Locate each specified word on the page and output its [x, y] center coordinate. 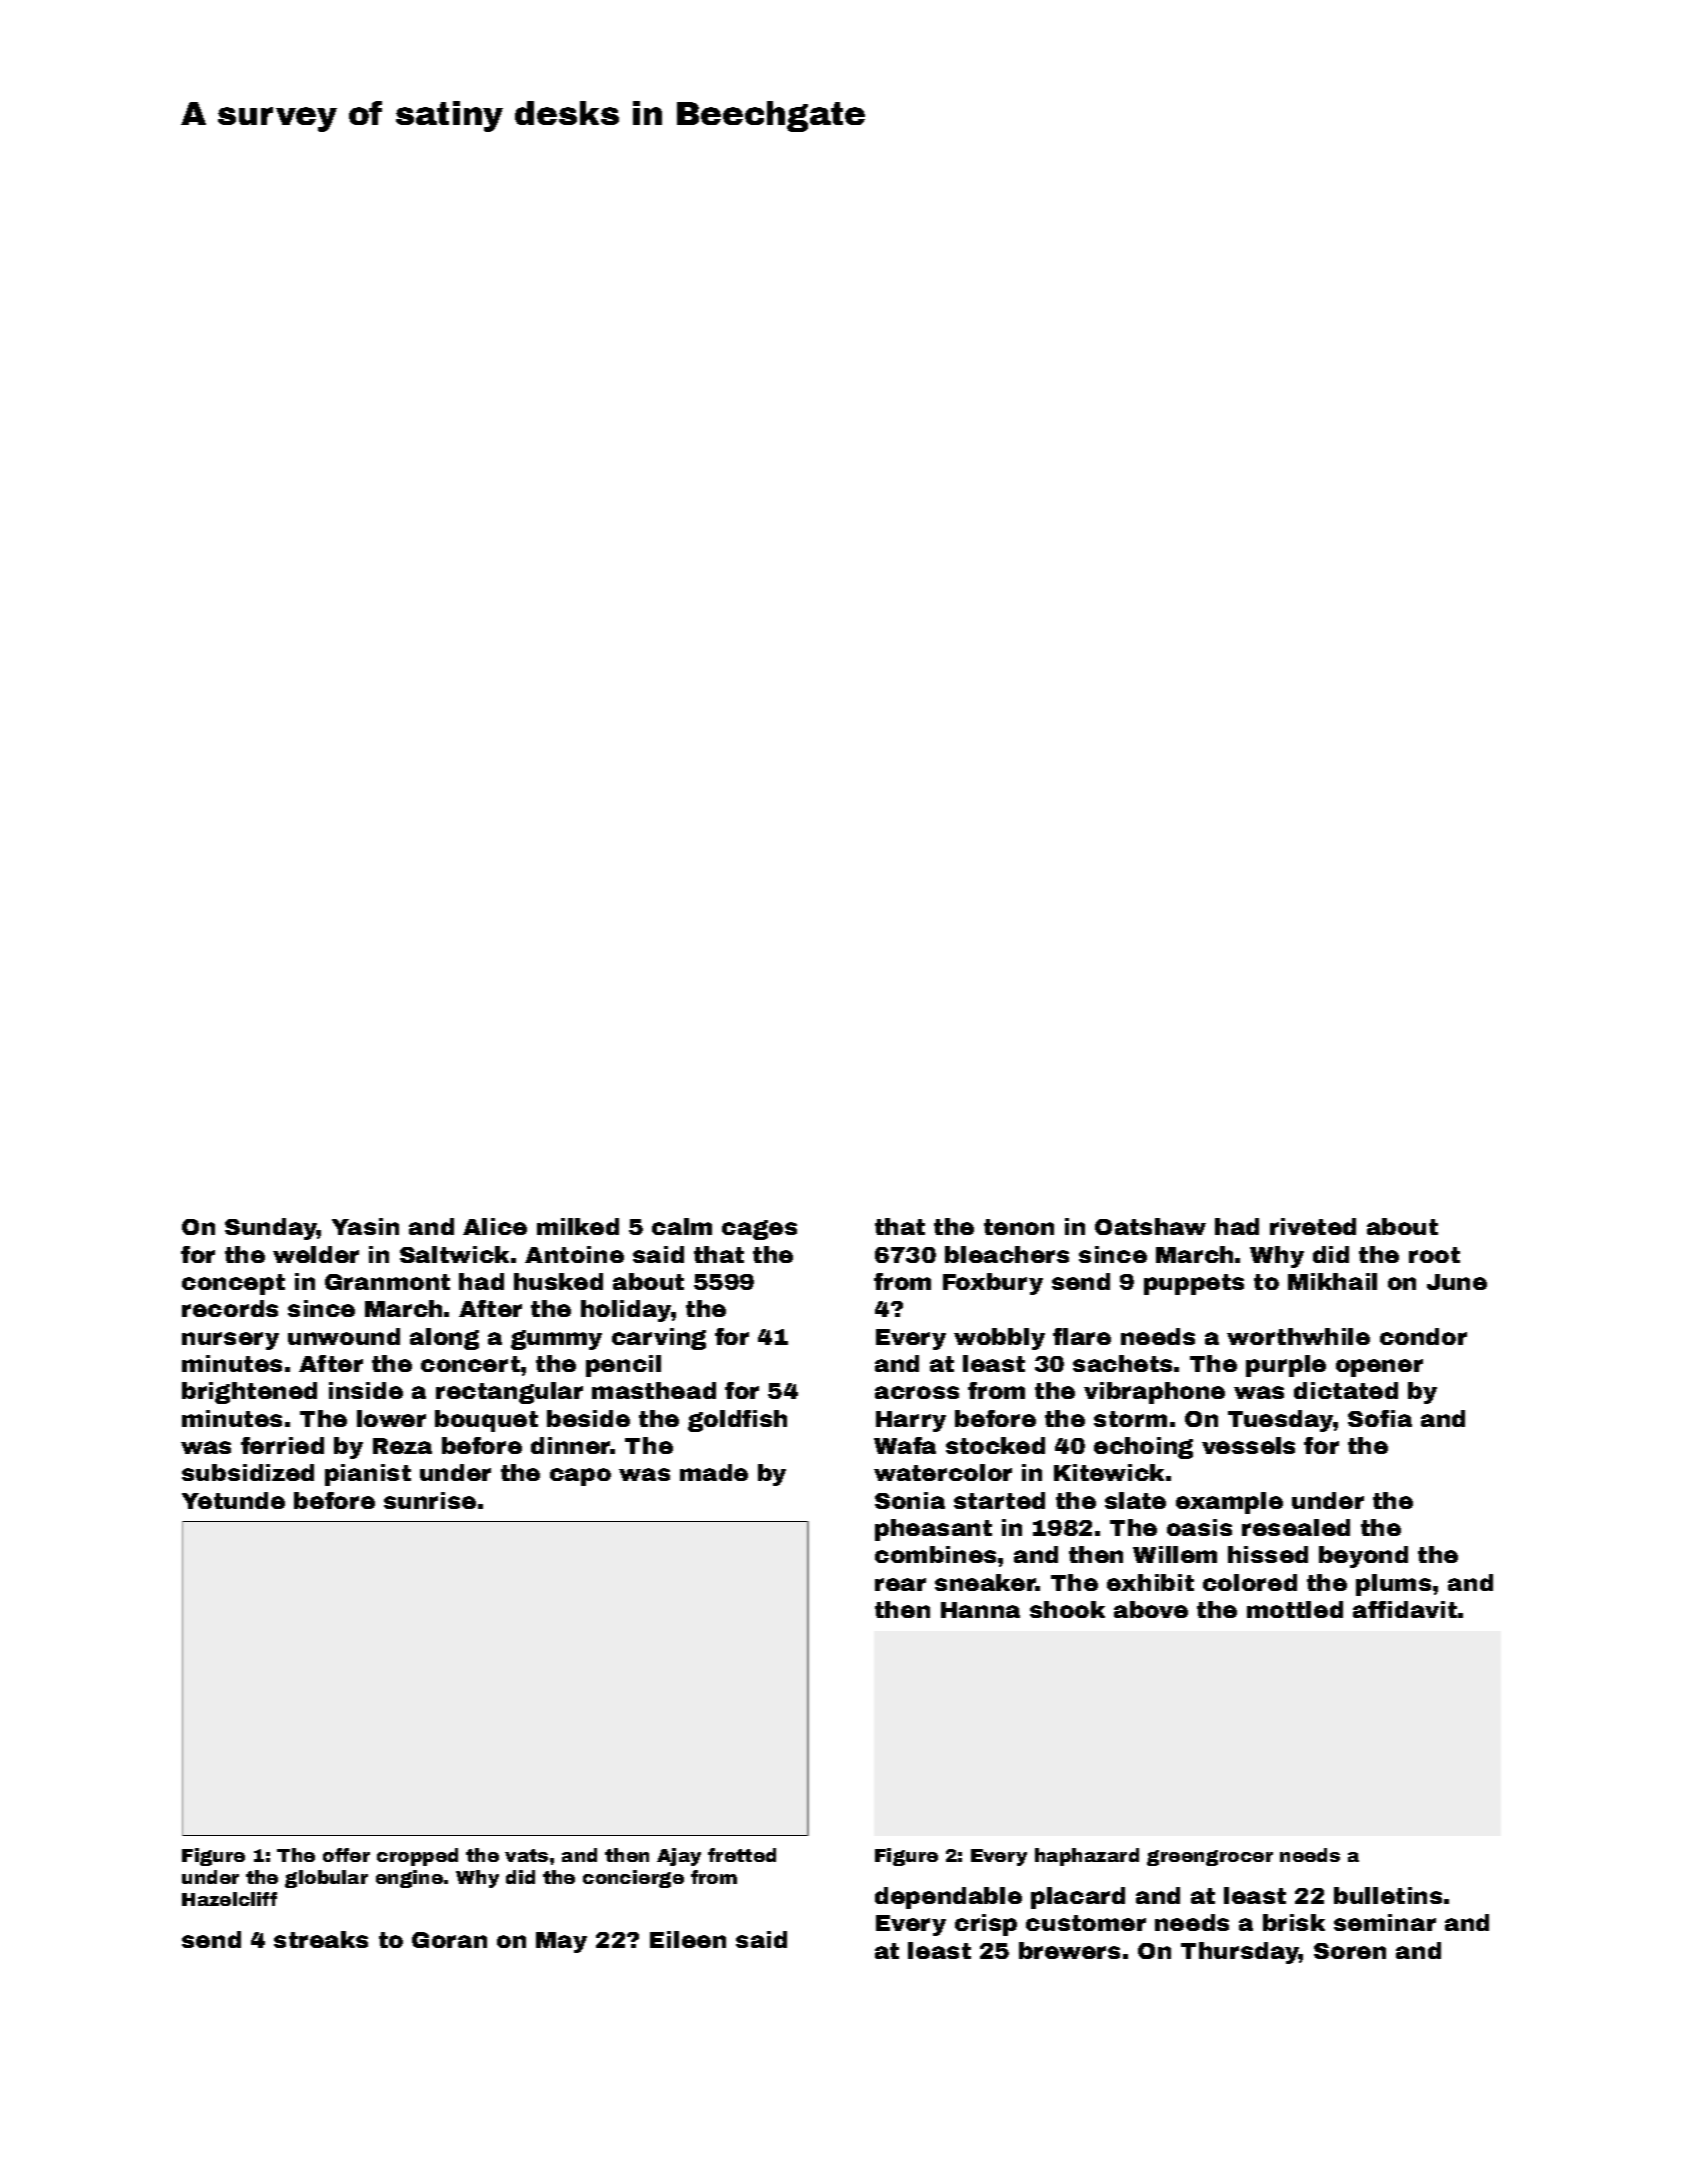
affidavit [1405, 1609]
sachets [1122, 1363]
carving [659, 1339]
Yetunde [233, 1500]
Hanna [980, 1610]
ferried [282, 1445]
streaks [321, 1939]
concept [233, 1284]
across [917, 1392]
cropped [417, 1857]
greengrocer [1210, 1858]
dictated [1346, 1390]
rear [900, 1584]
